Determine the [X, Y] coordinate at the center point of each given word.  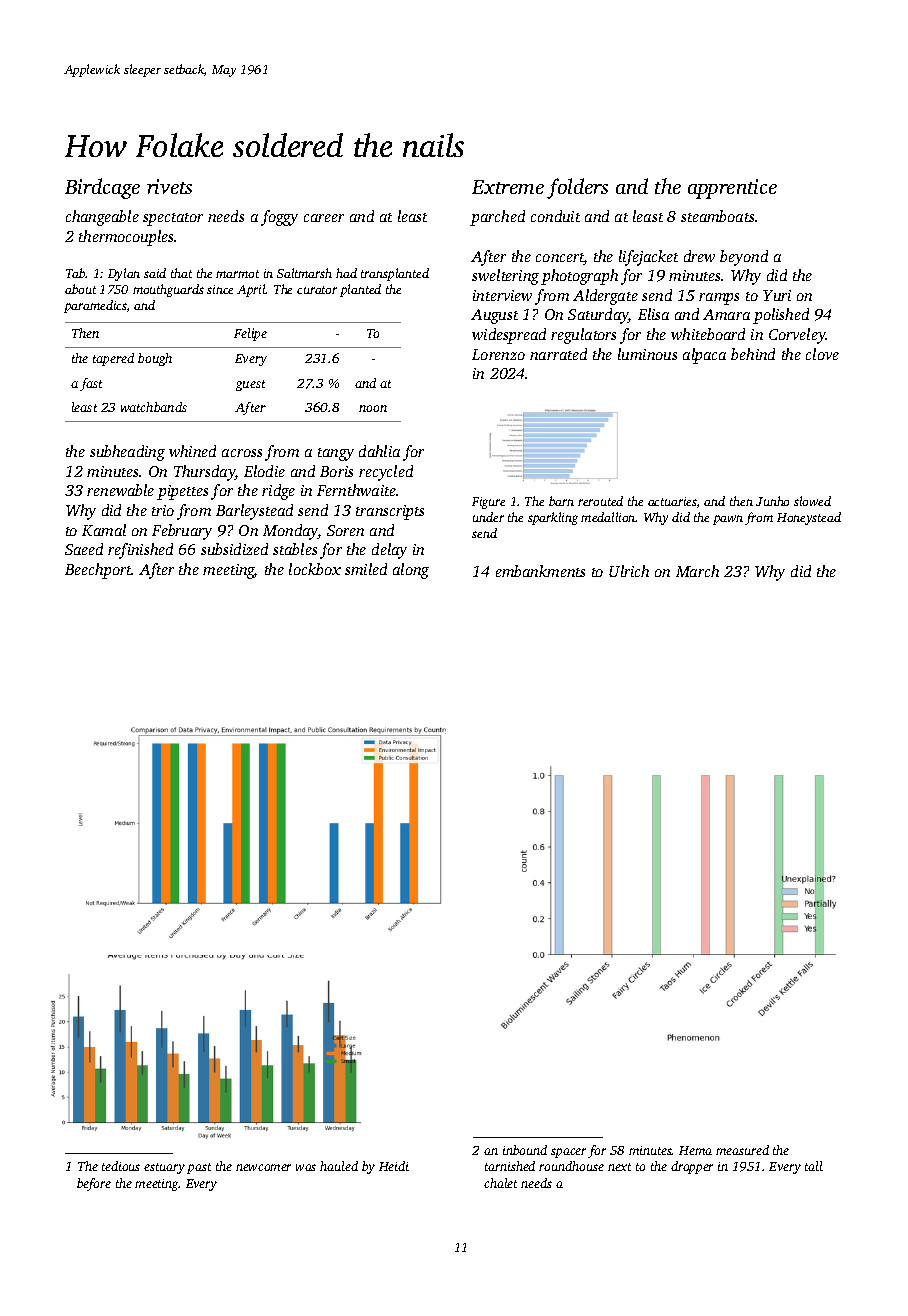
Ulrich [629, 571]
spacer [568, 1153]
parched [497, 218]
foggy [279, 218]
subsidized [234, 549]
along [411, 571]
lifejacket [648, 258]
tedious [121, 1166]
